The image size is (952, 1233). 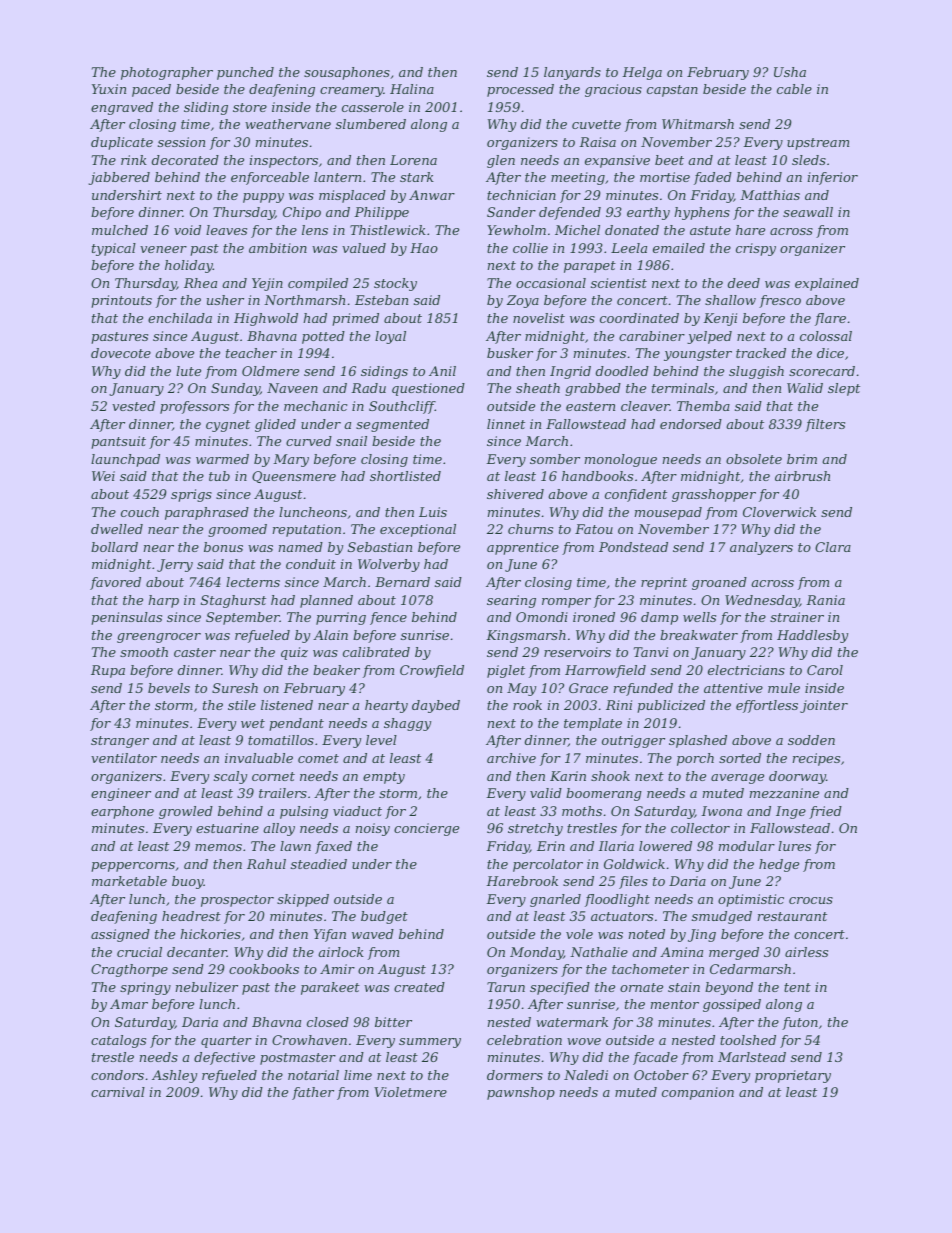 What do you see at coordinates (200, 283) in the screenshot?
I see `Rhea` at bounding box center [200, 283].
